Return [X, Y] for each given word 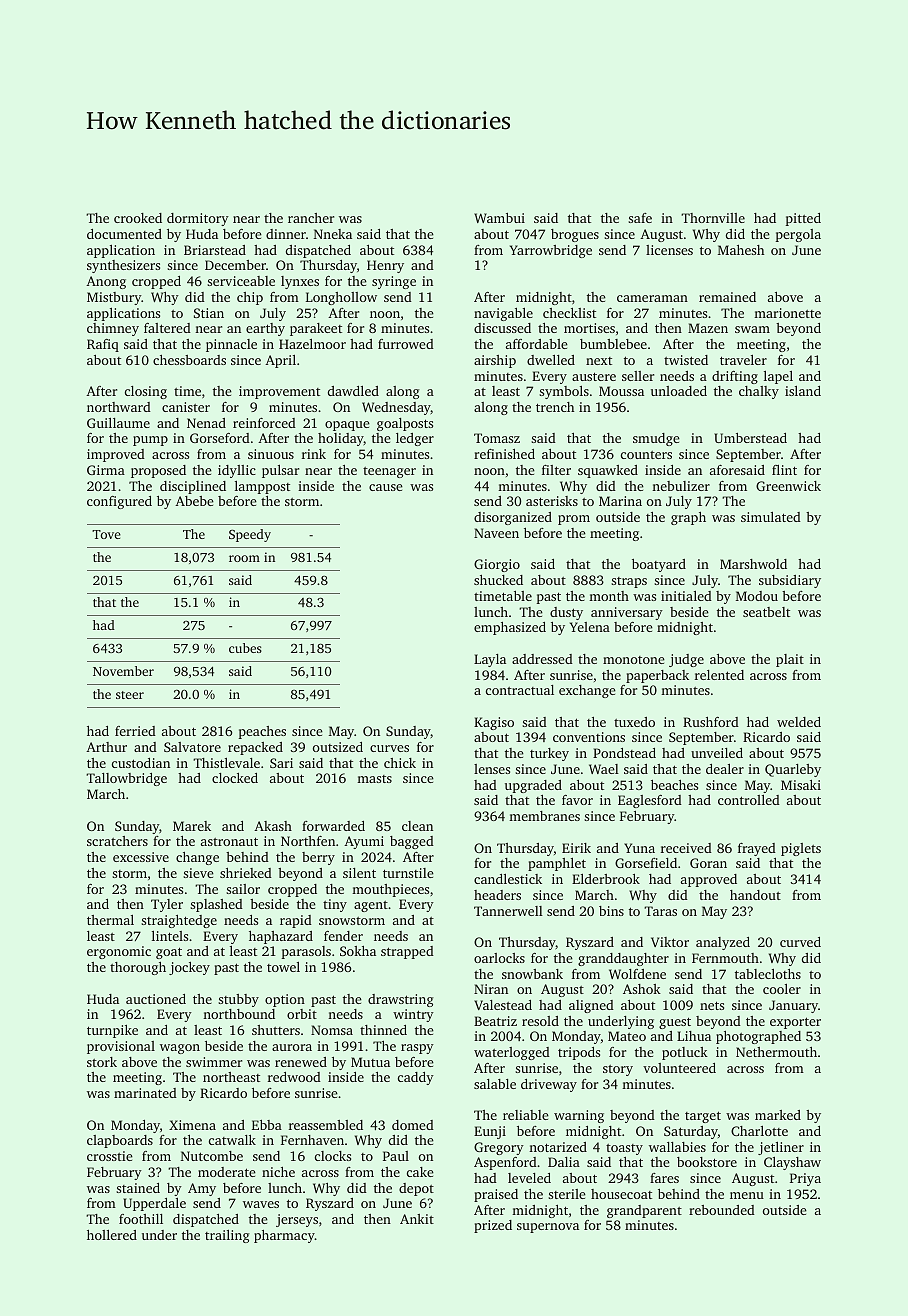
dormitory [198, 219]
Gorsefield [646, 863]
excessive [141, 857]
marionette [787, 313]
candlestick [508, 879]
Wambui [499, 218]
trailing [227, 1236]
